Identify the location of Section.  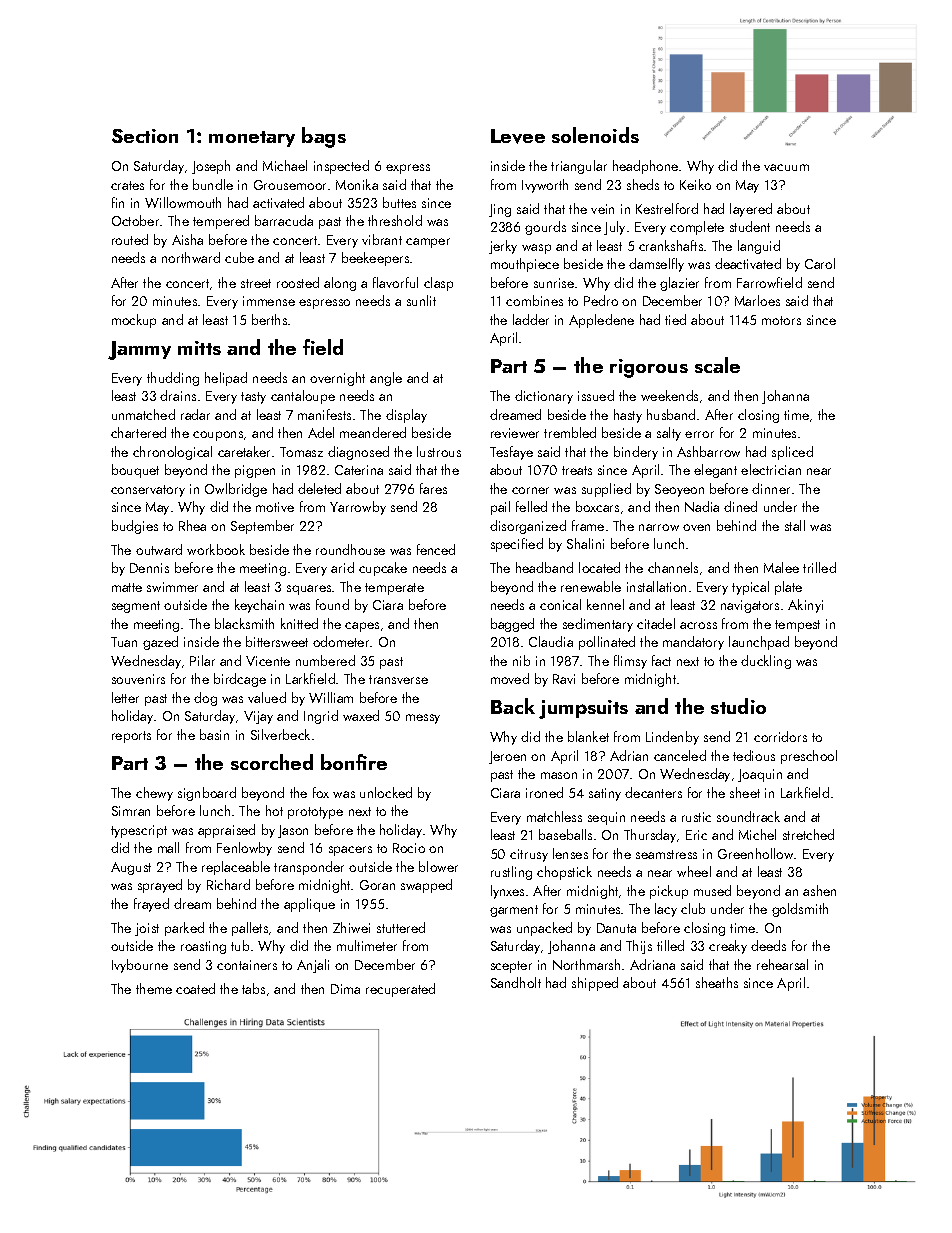
(145, 136).
